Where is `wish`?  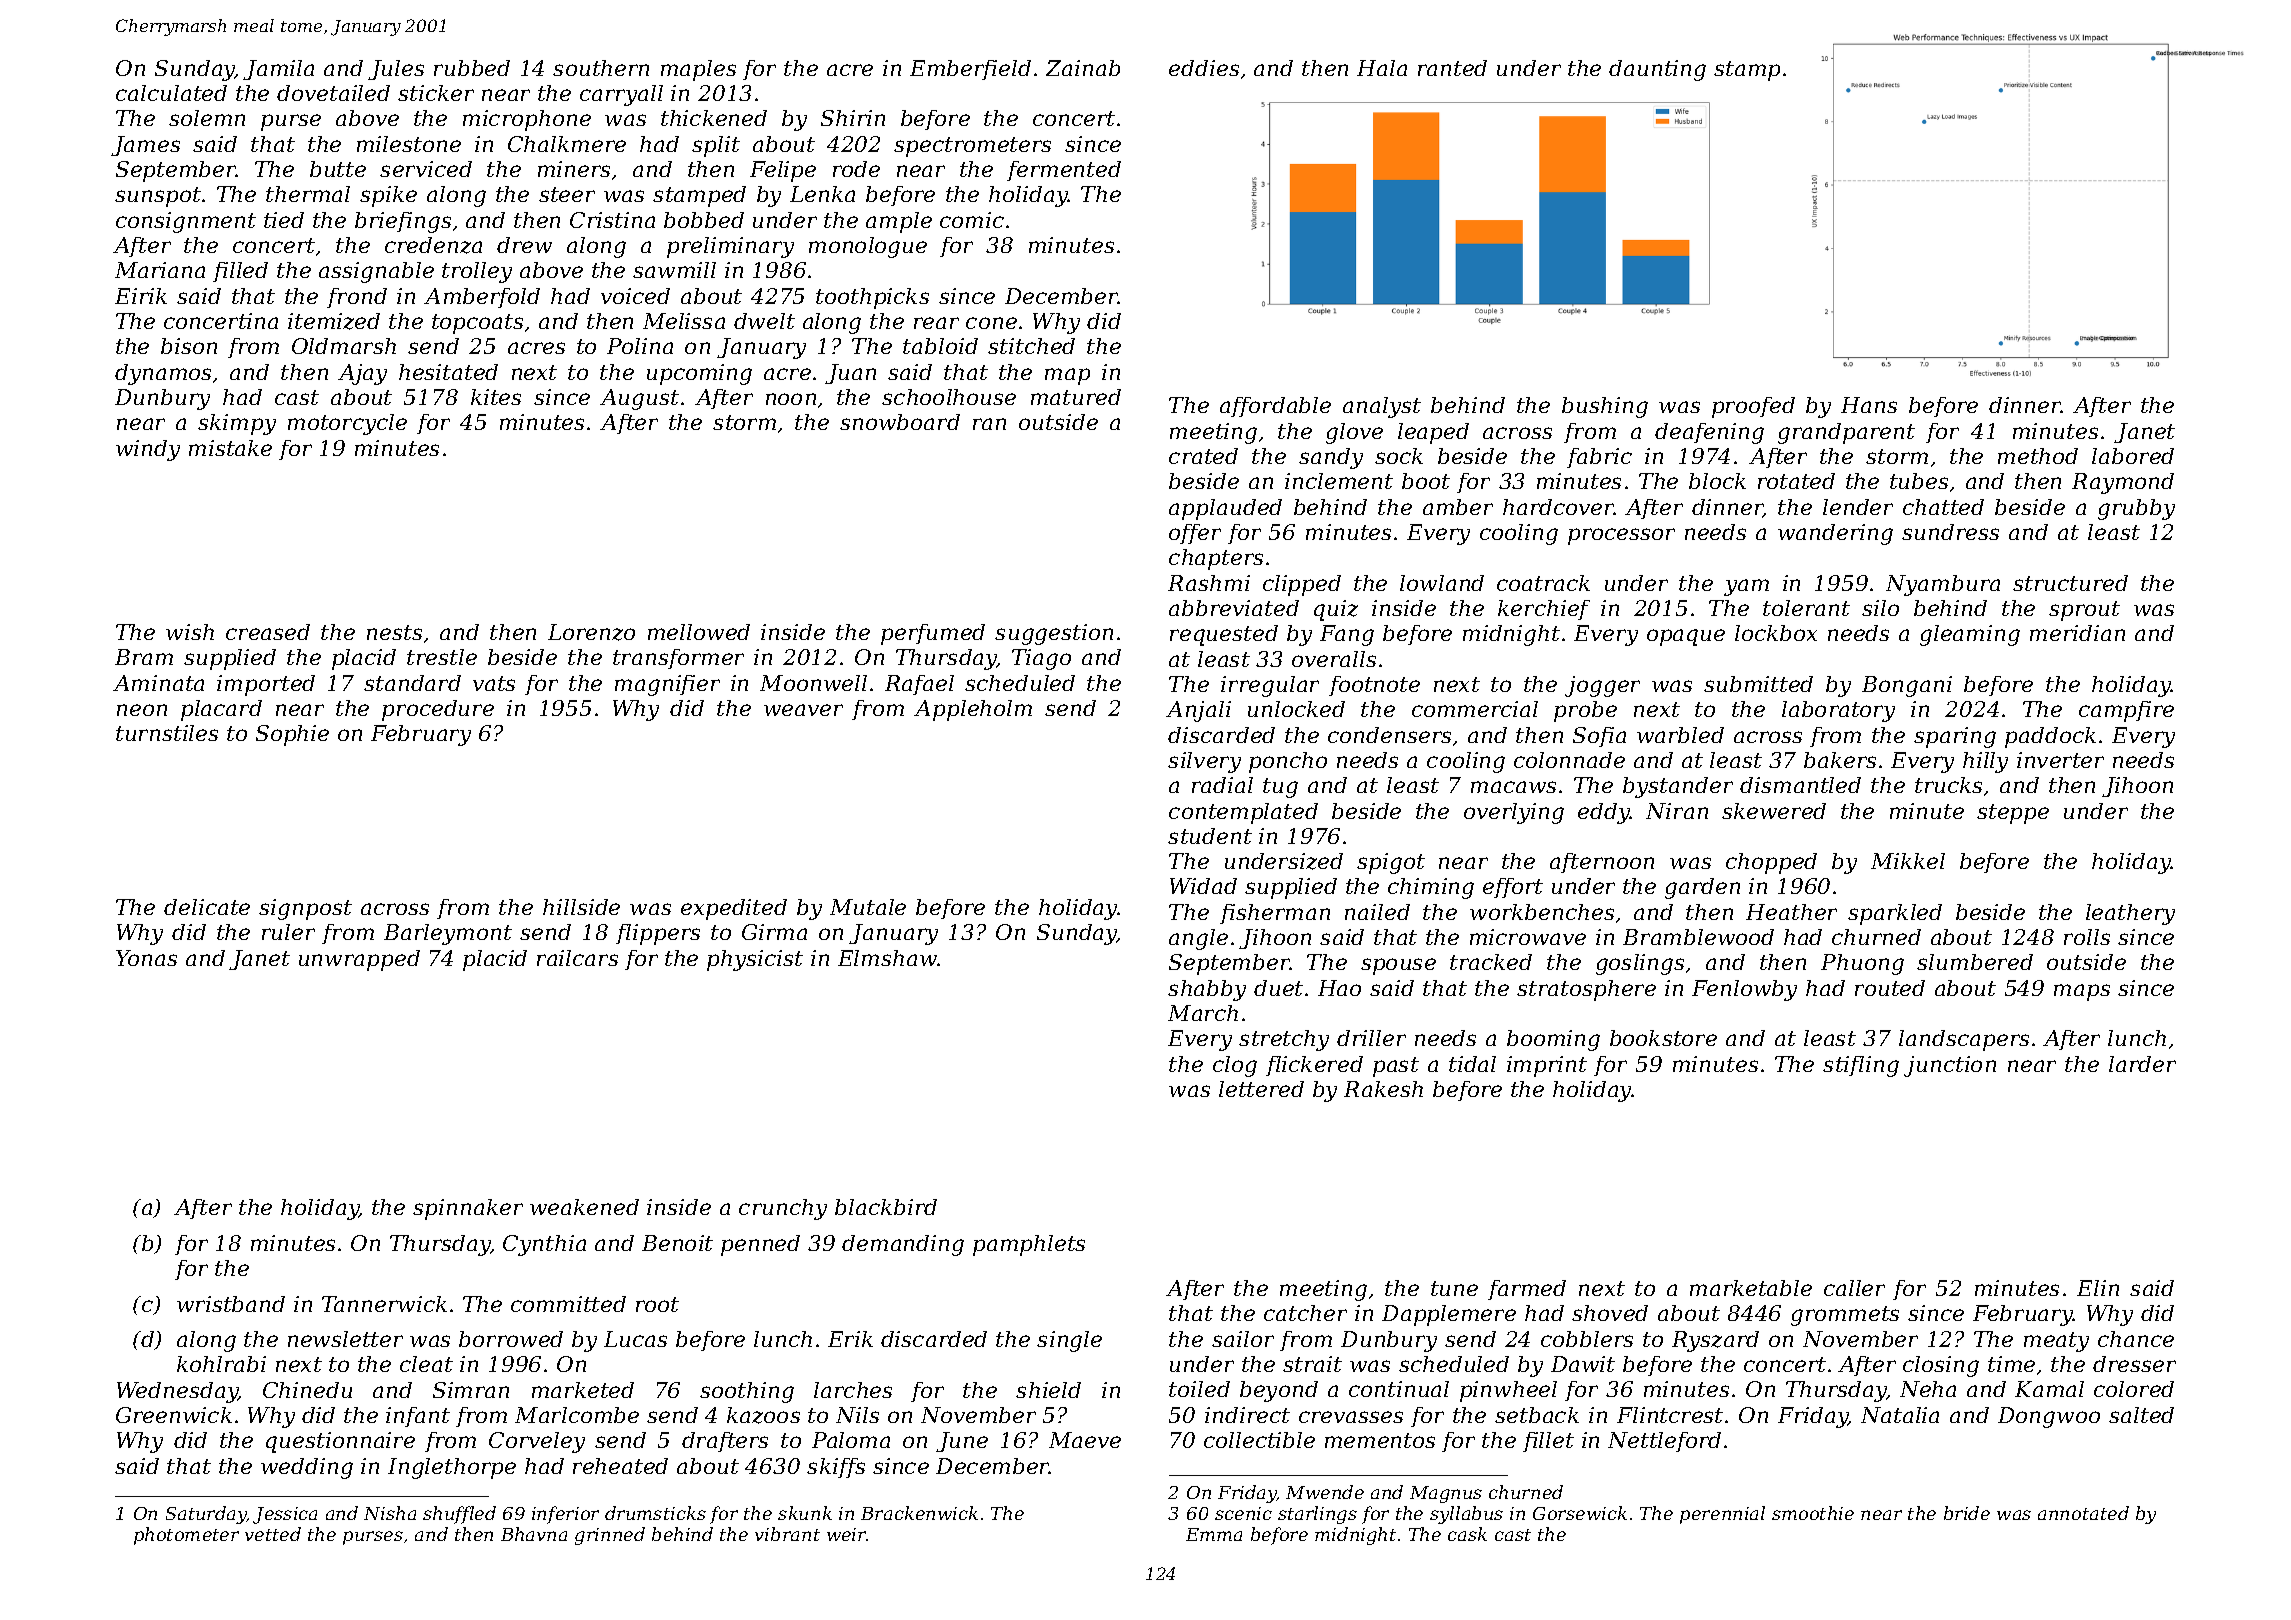
wish is located at coordinates (190, 632).
